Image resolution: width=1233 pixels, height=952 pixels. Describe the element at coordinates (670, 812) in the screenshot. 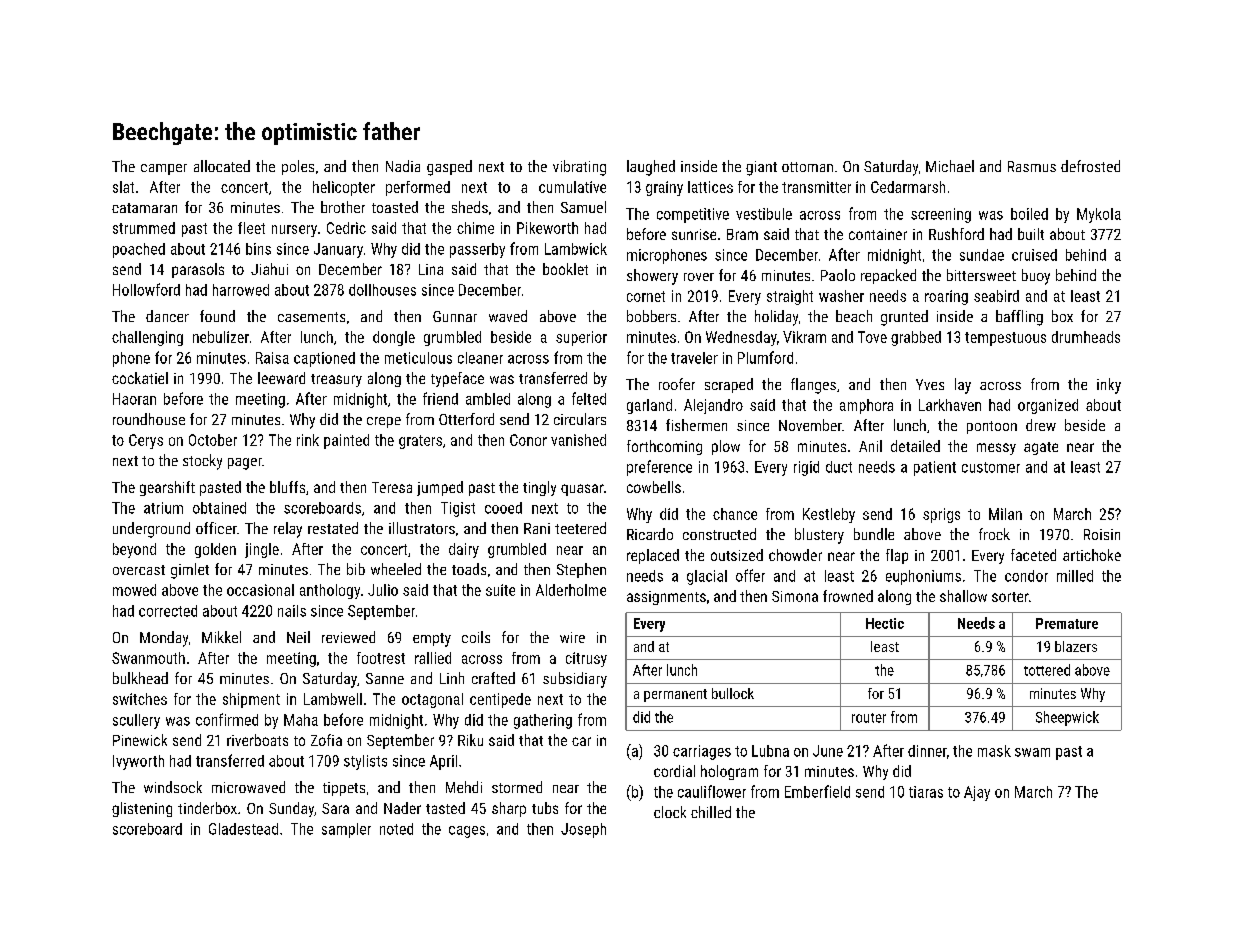

I see `clock` at that location.
